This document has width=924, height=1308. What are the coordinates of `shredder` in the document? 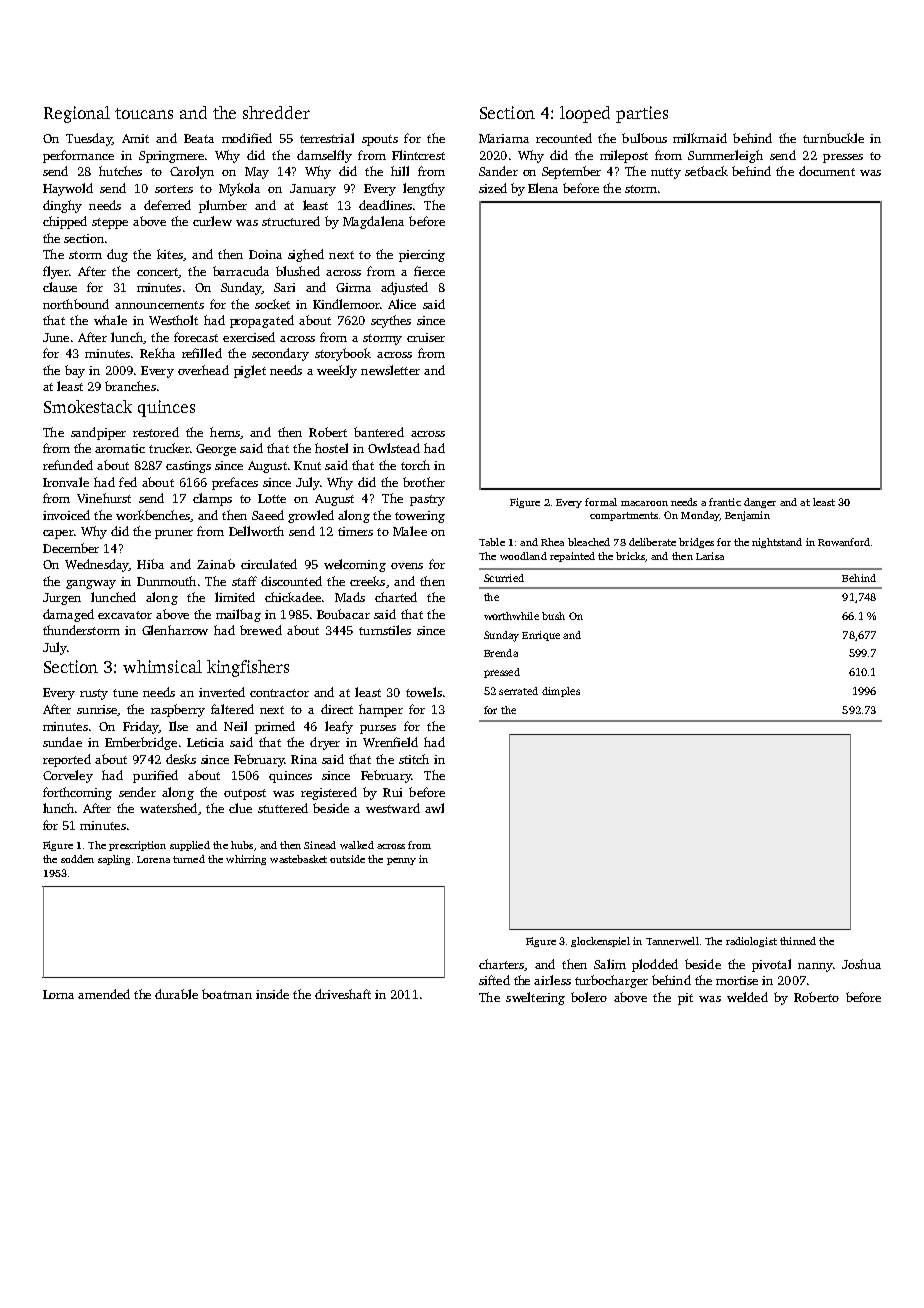 It's located at (276, 112).
